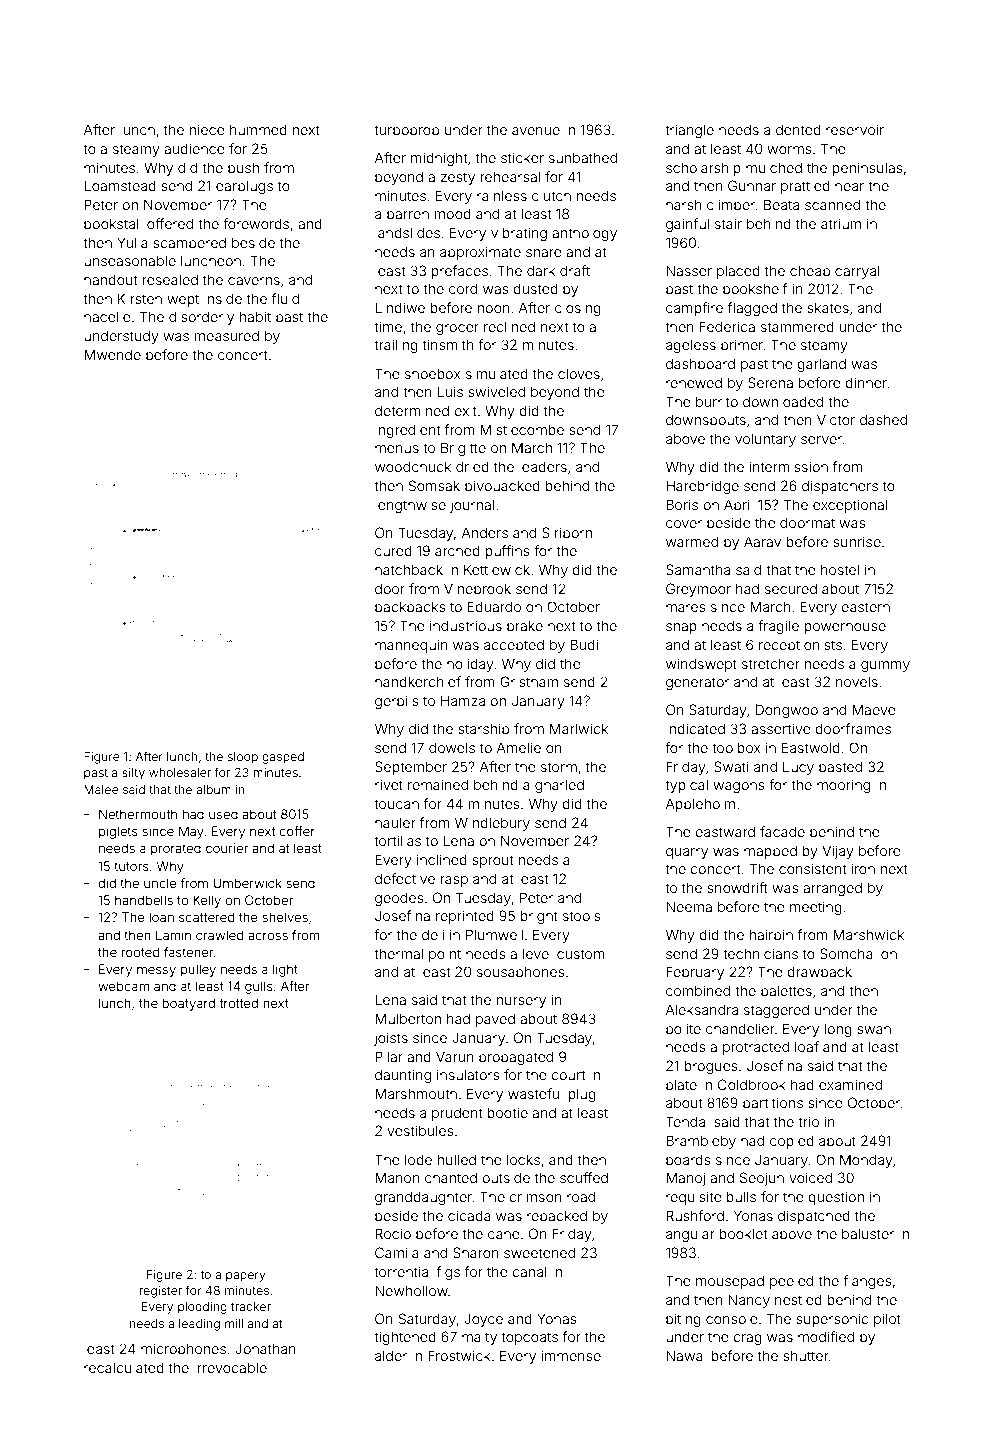  Describe the element at coordinates (771, 936) in the page. I see `hairpin` at that location.
